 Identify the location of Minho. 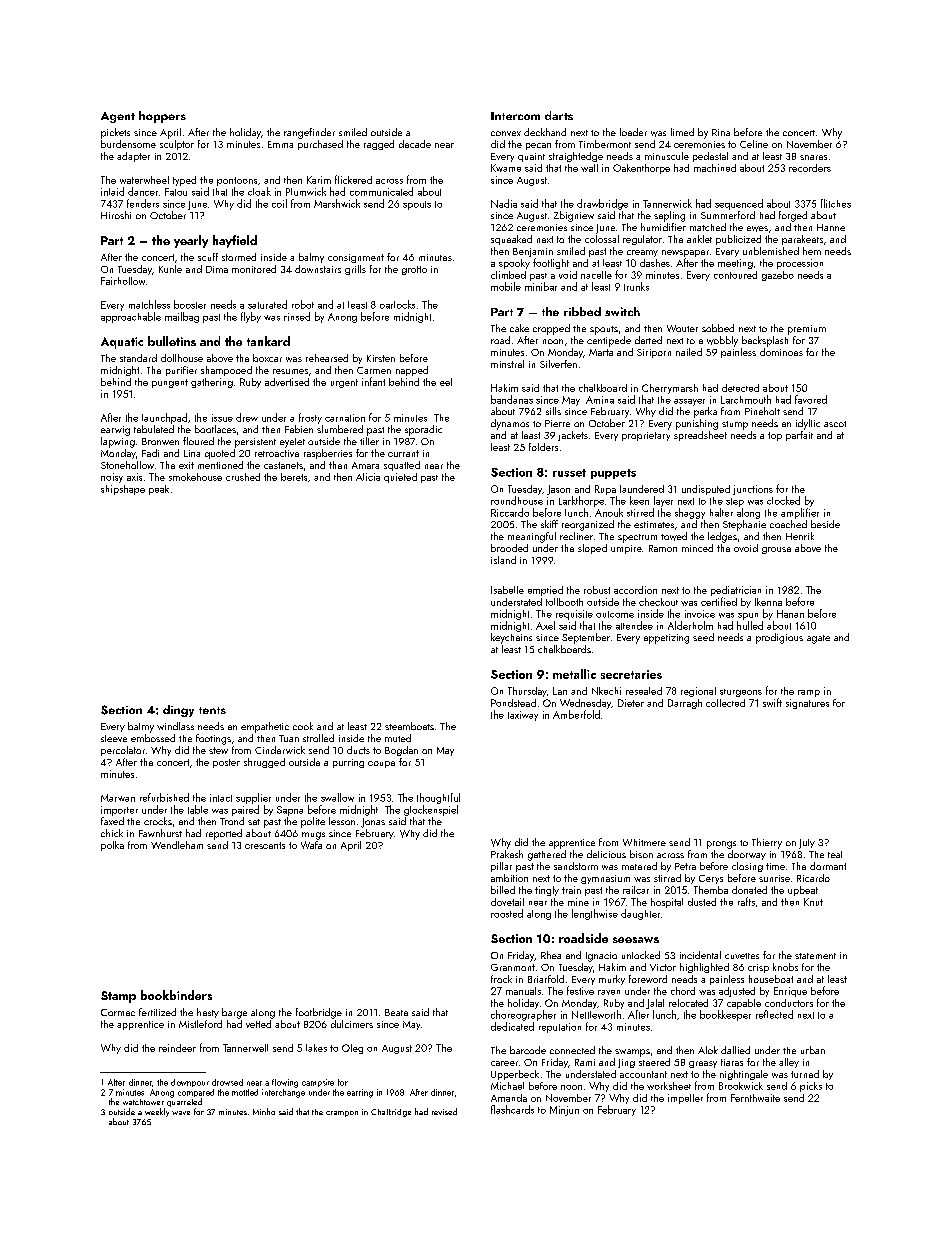
(264, 1111).
